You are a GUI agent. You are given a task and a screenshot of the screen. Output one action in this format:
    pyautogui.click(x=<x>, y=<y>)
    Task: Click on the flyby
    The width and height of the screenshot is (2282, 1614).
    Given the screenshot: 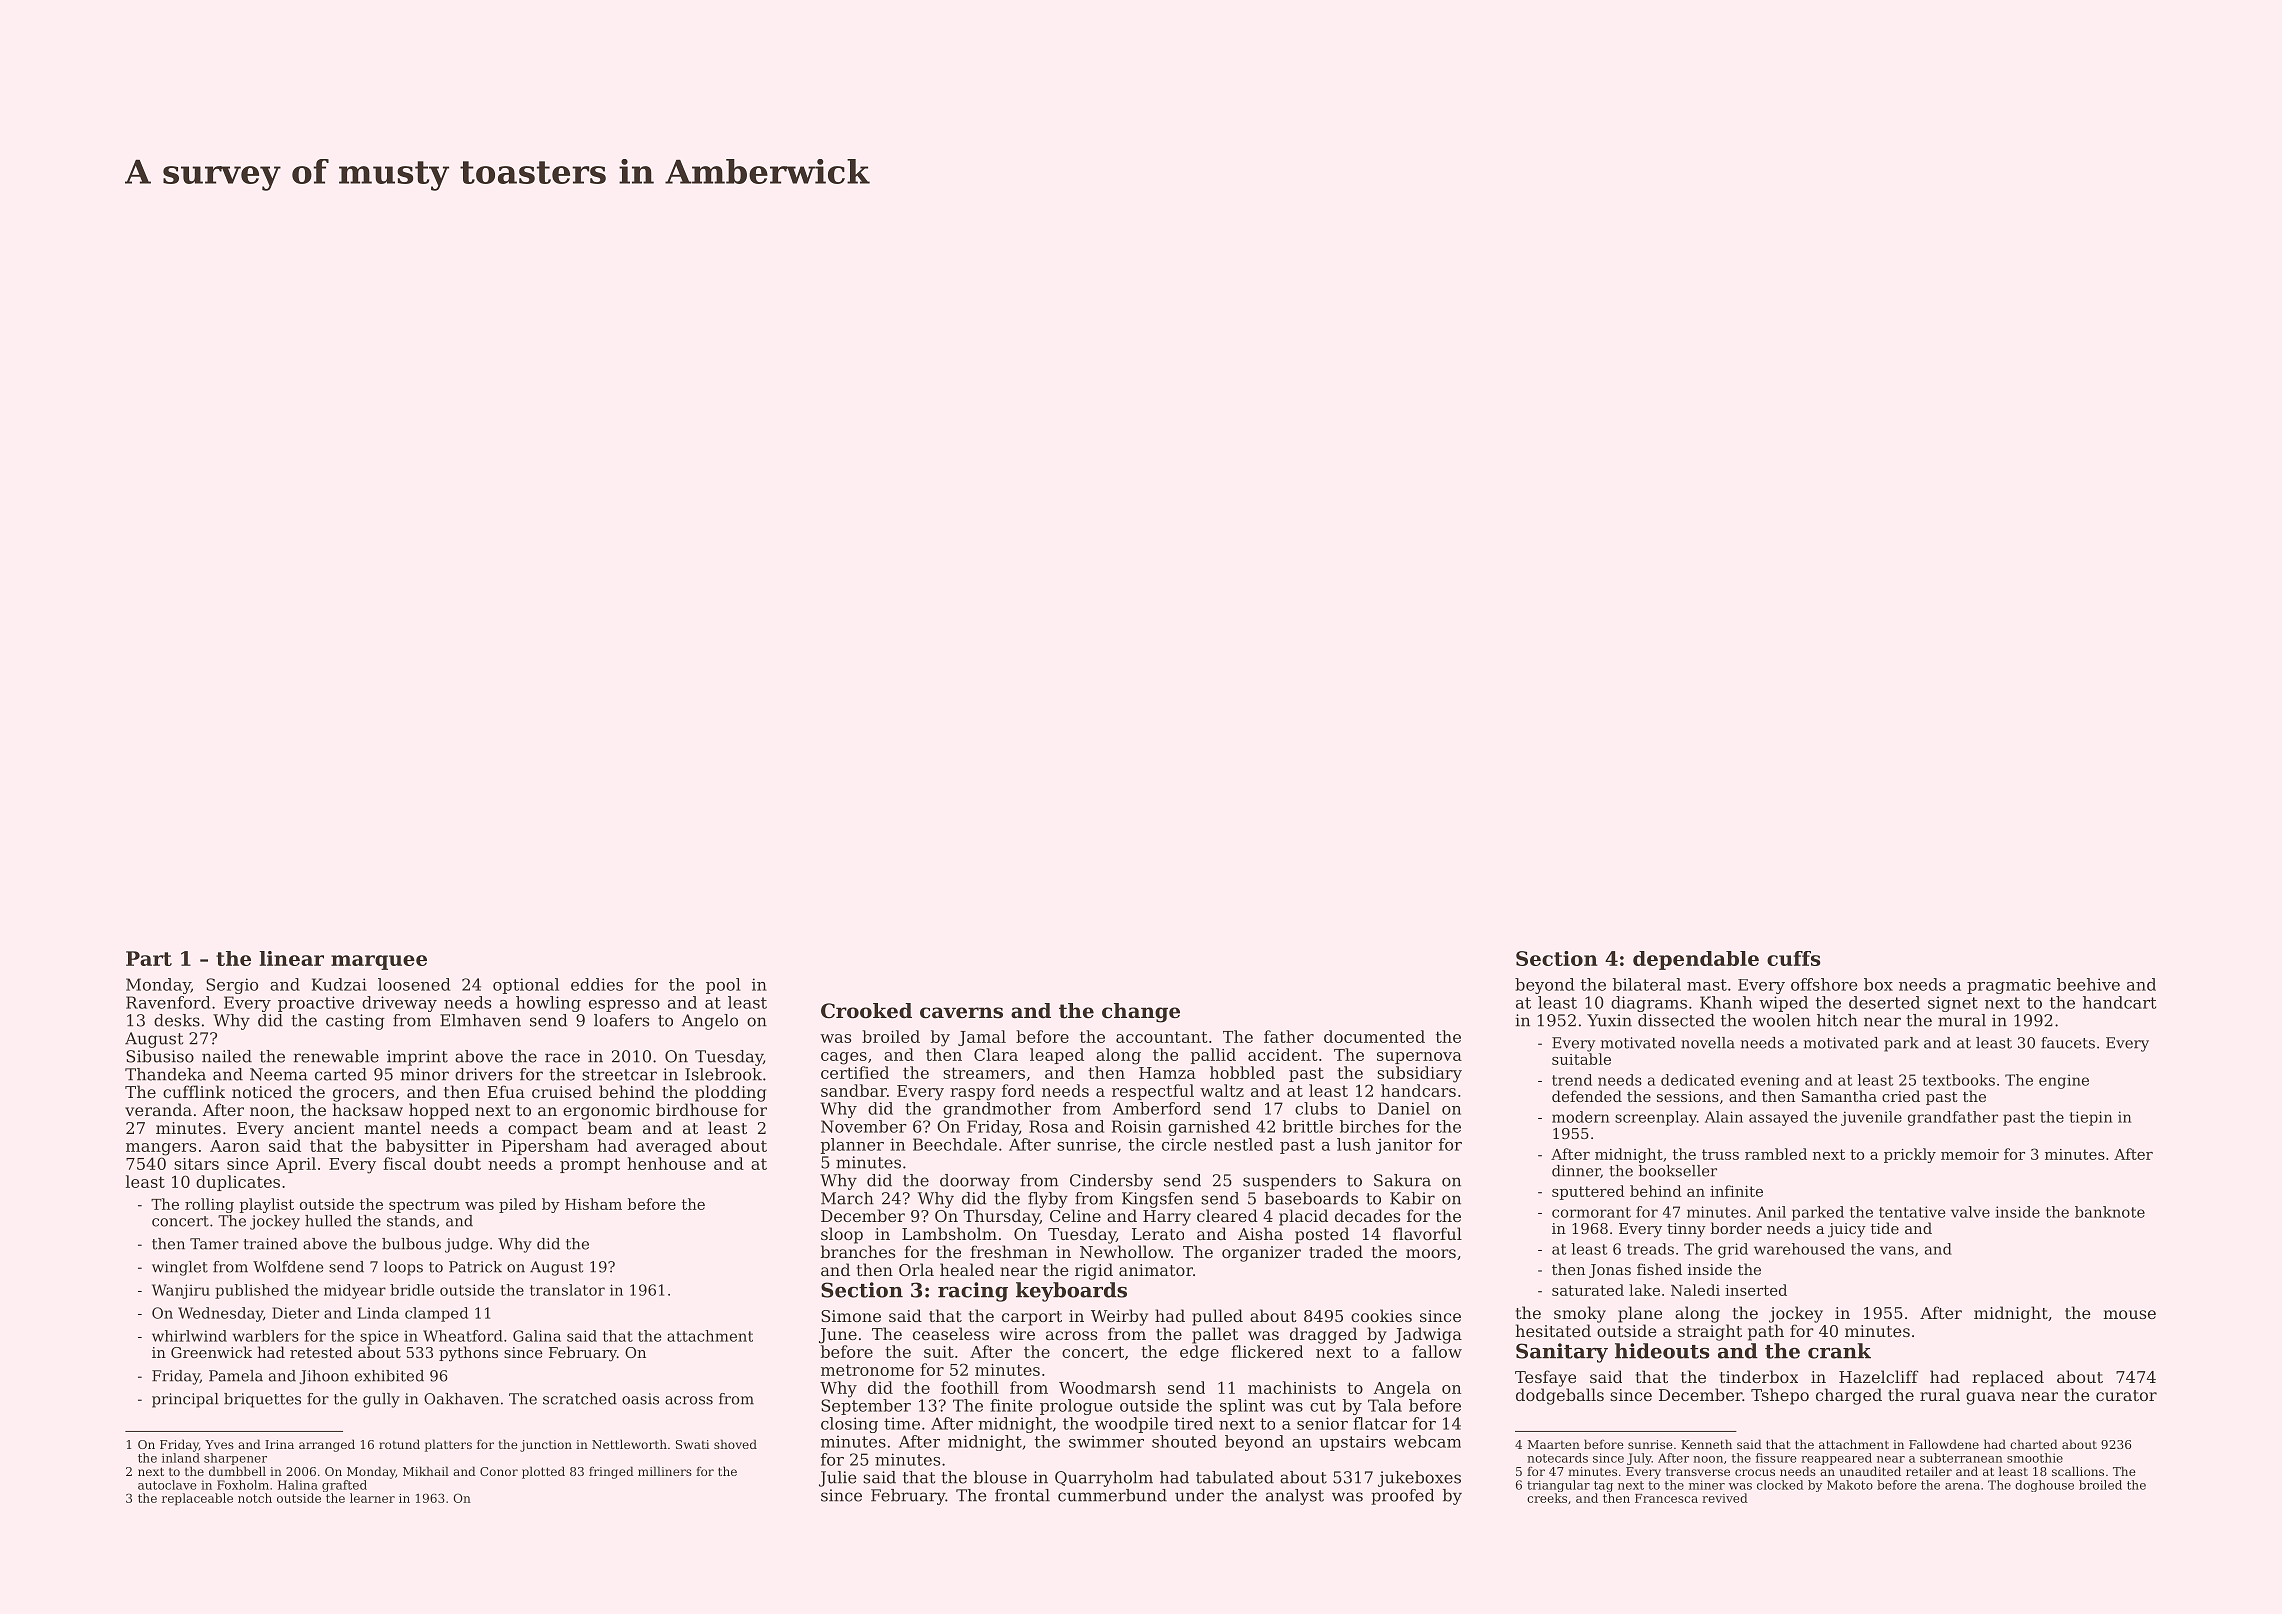 What is the action you would take?
    pyautogui.click(x=1048, y=1200)
